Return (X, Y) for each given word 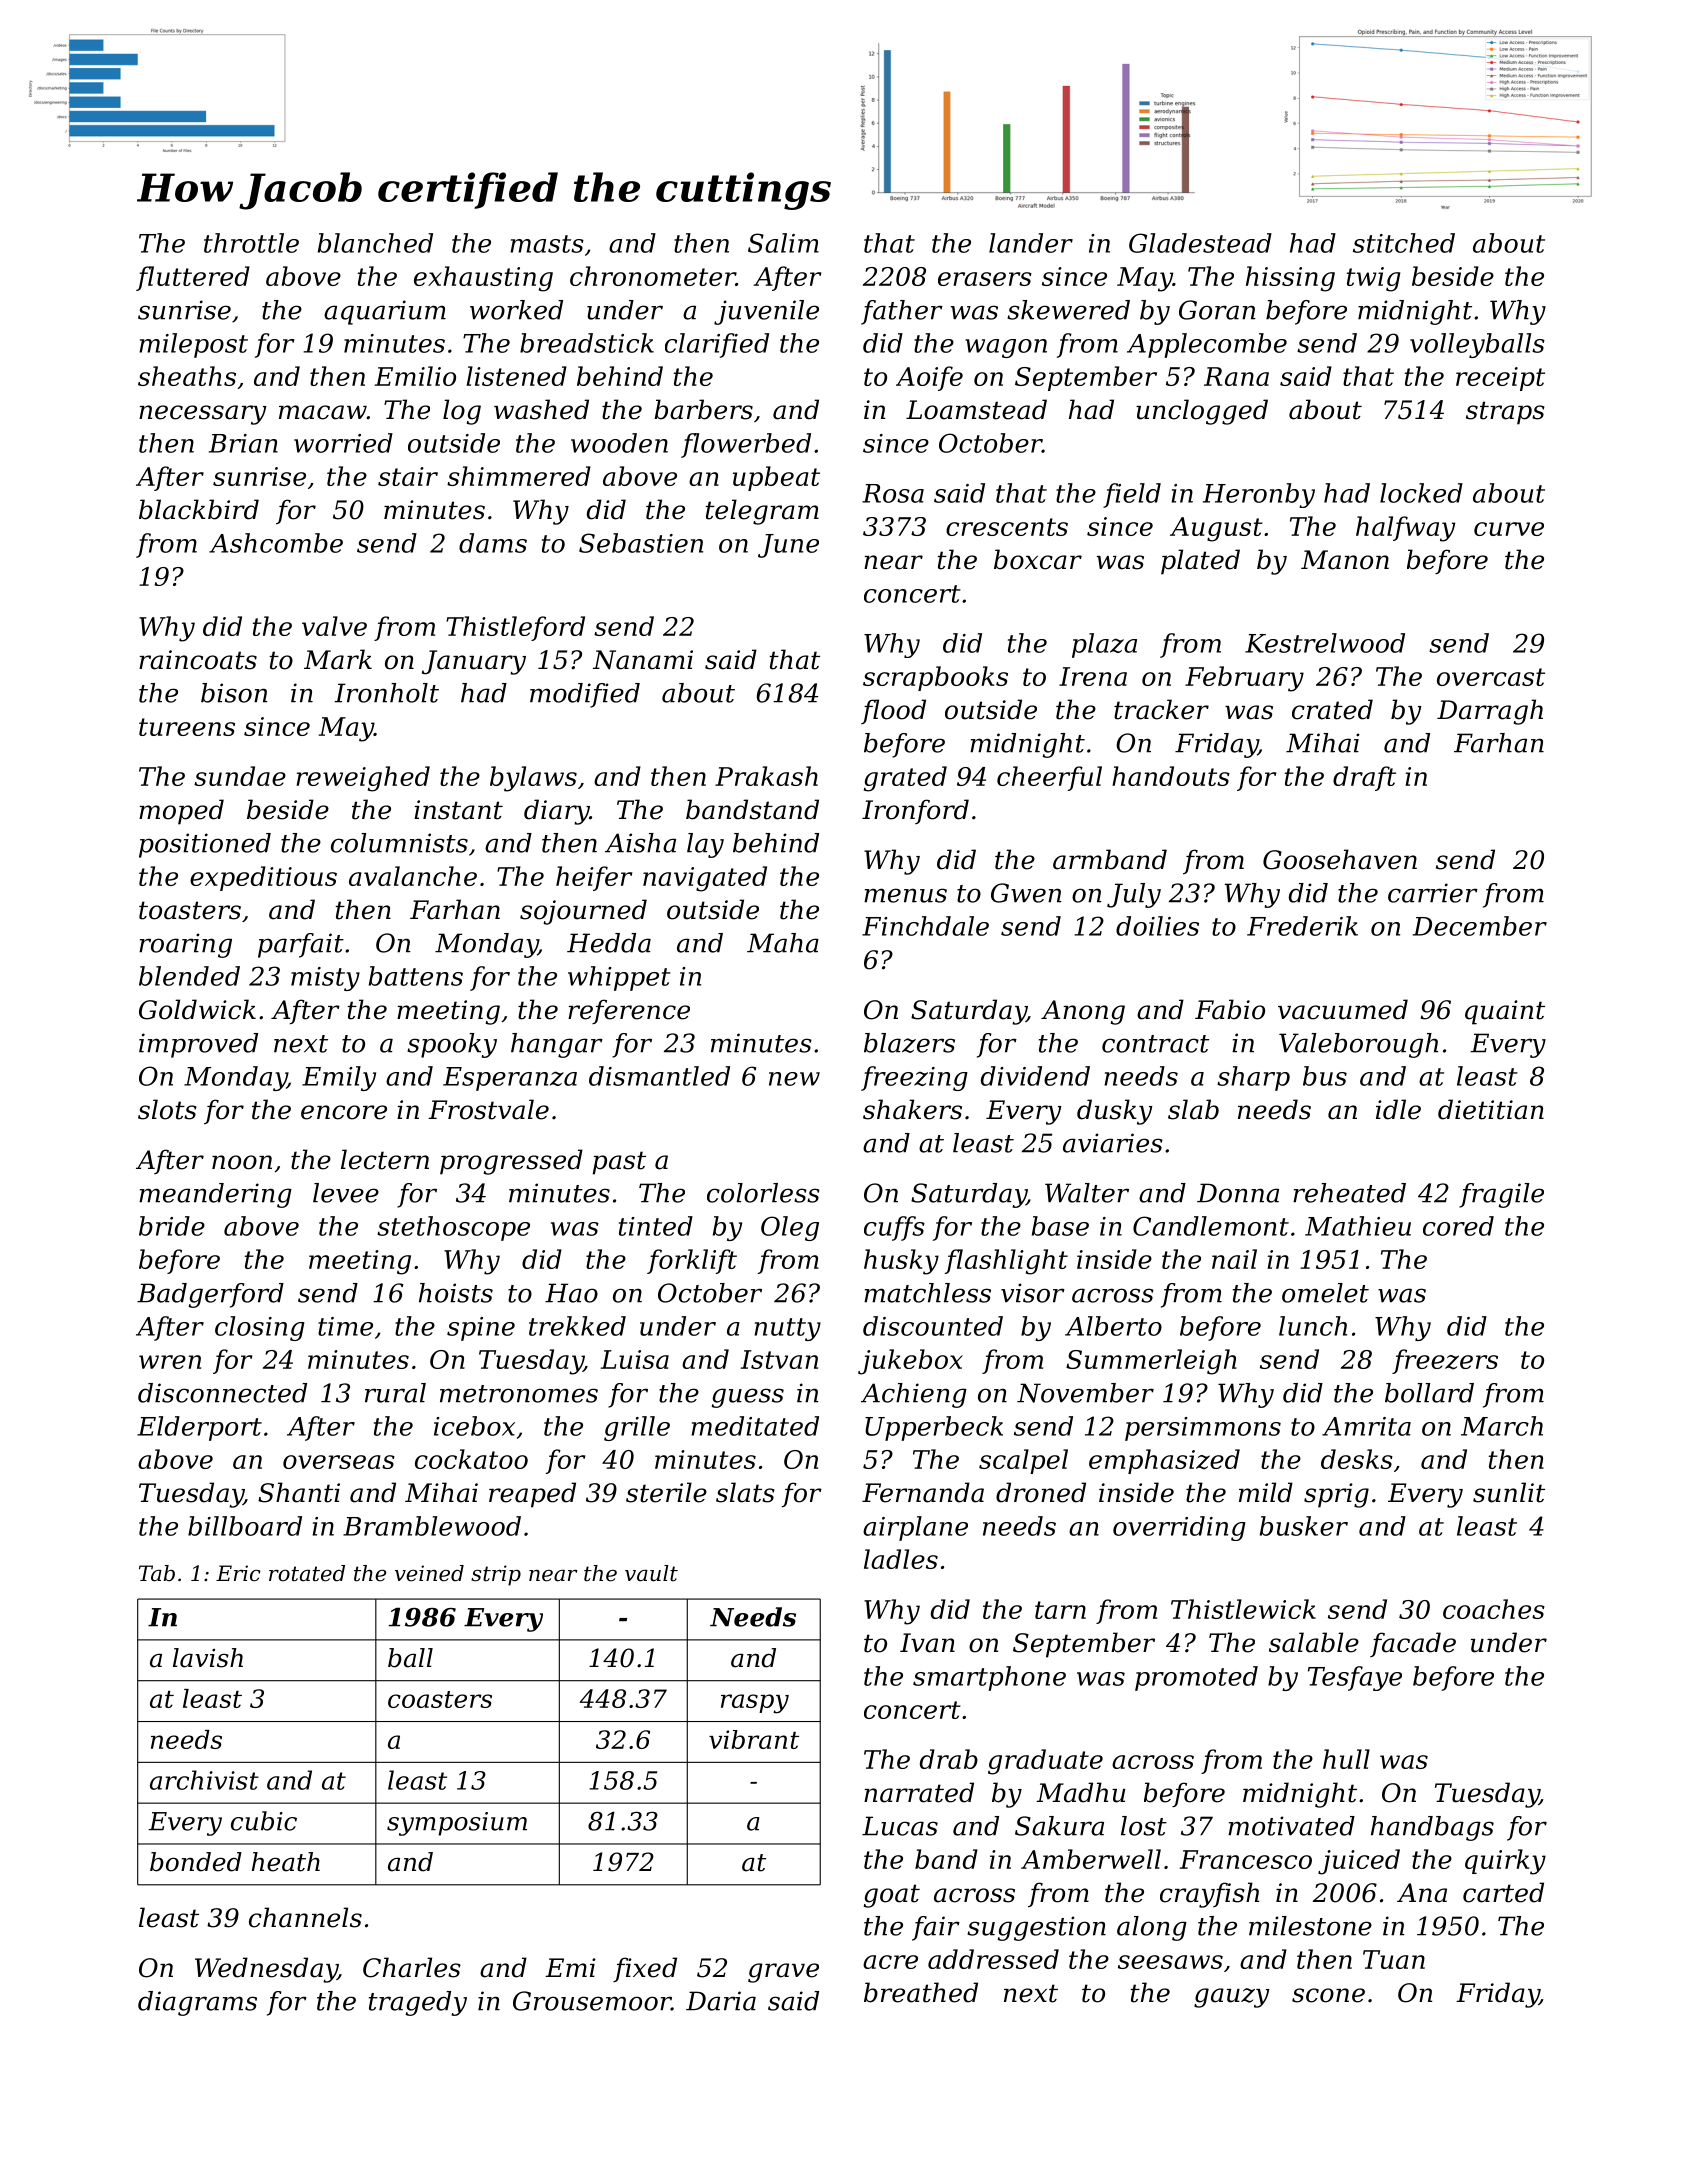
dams (493, 543)
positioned (205, 845)
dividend (1035, 1076)
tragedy (418, 2003)
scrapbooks (935, 678)
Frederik (1302, 926)
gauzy (1232, 1998)
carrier (1433, 893)
